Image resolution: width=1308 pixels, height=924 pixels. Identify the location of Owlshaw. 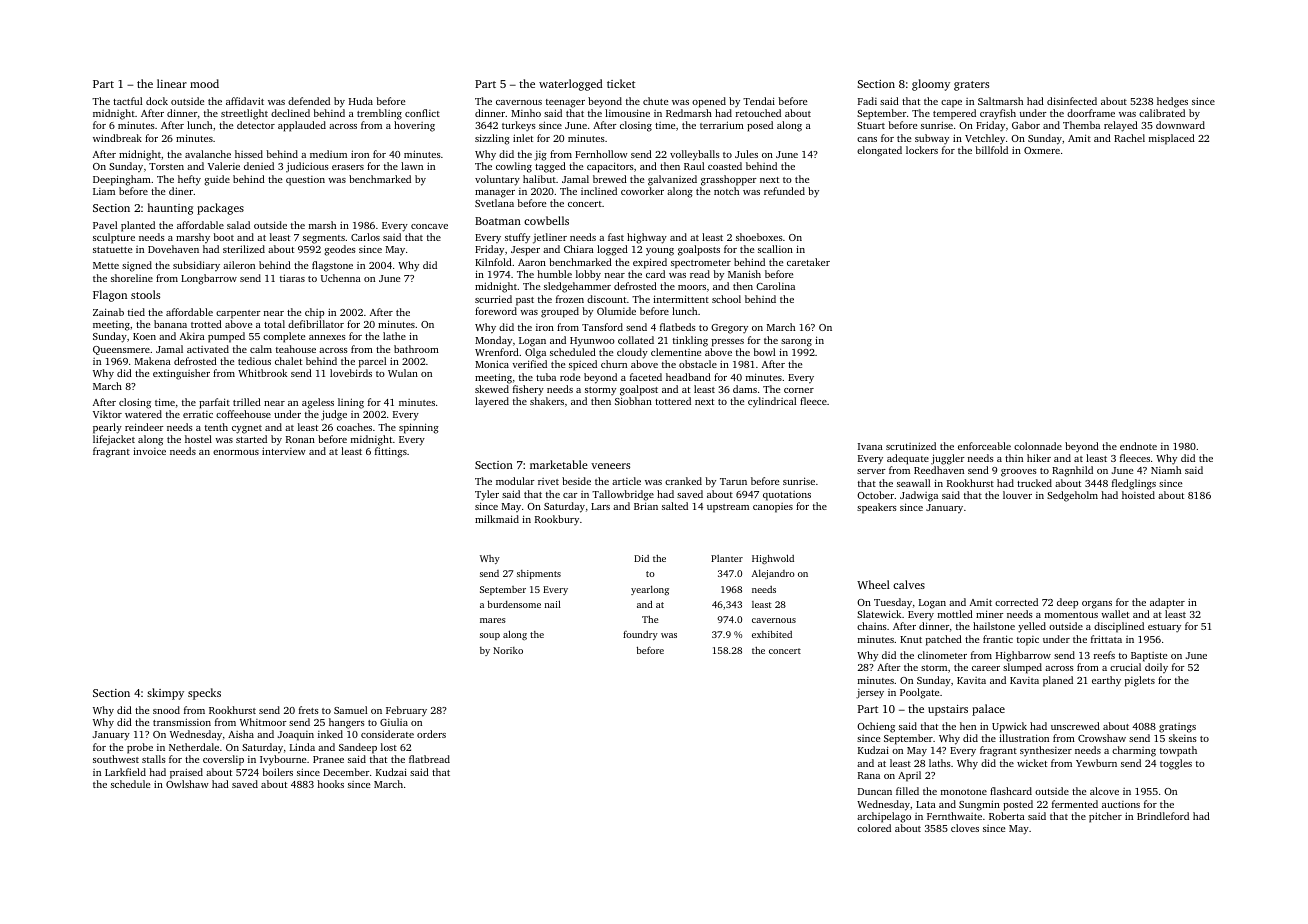
(187, 784).
